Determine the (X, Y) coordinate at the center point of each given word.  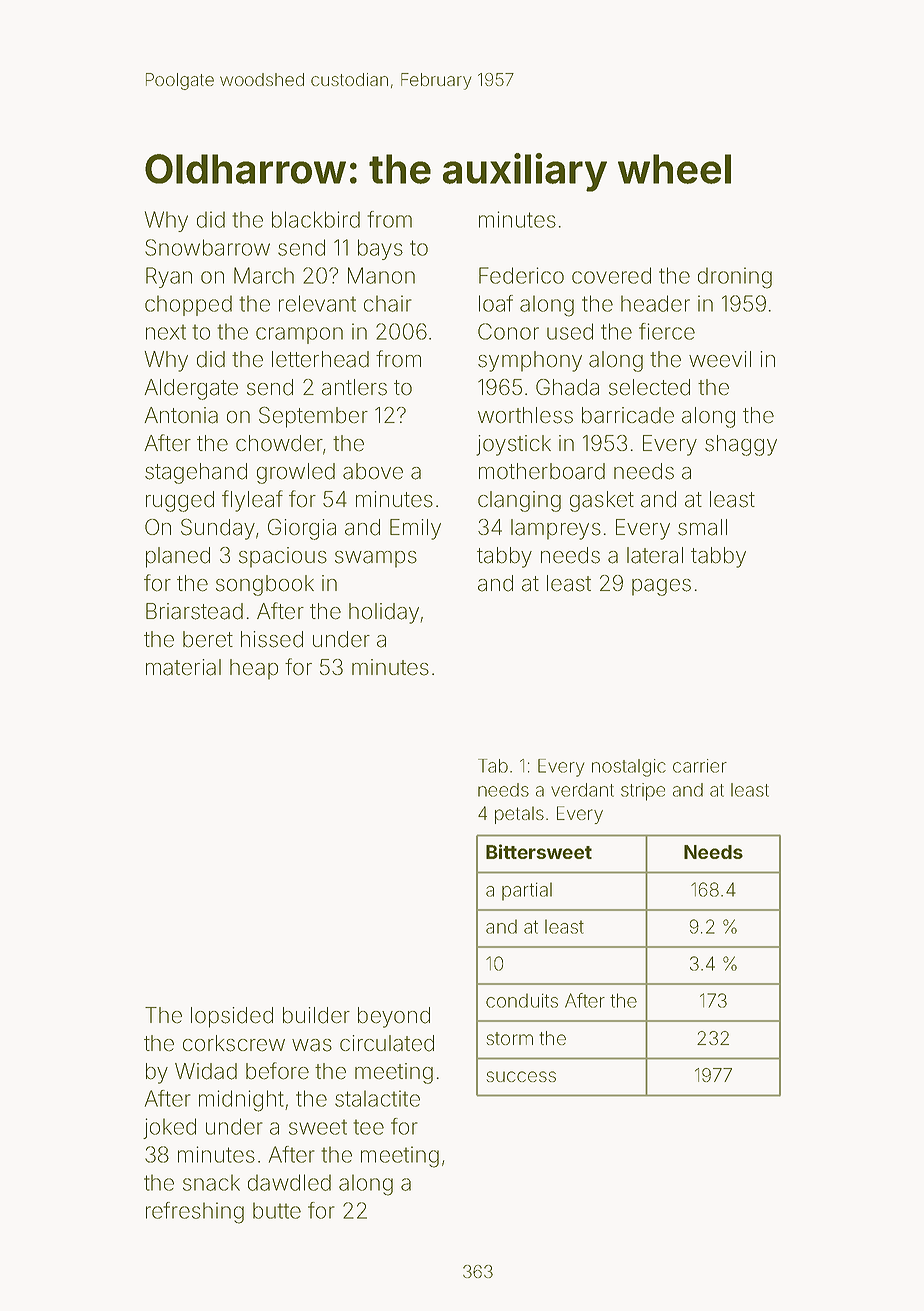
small (702, 527)
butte (277, 1210)
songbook (265, 585)
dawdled (289, 1182)
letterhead (320, 359)
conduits (522, 1000)
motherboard (542, 471)
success (521, 1076)
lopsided (232, 1017)
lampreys (556, 529)
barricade (628, 415)
